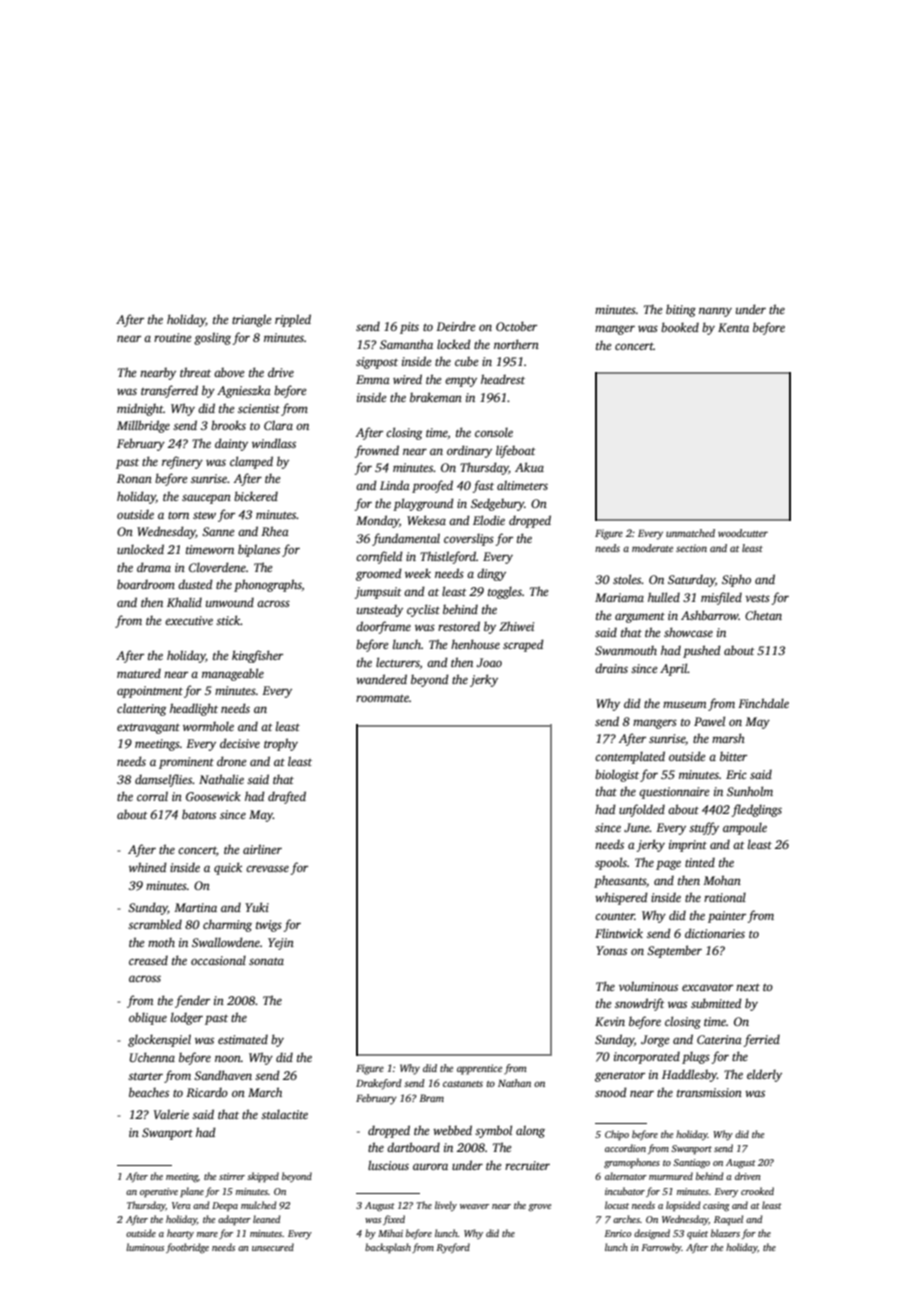 The width and height of the page is (908, 1316). What do you see at coordinates (463, 1084) in the page?
I see `castanets` at bounding box center [463, 1084].
